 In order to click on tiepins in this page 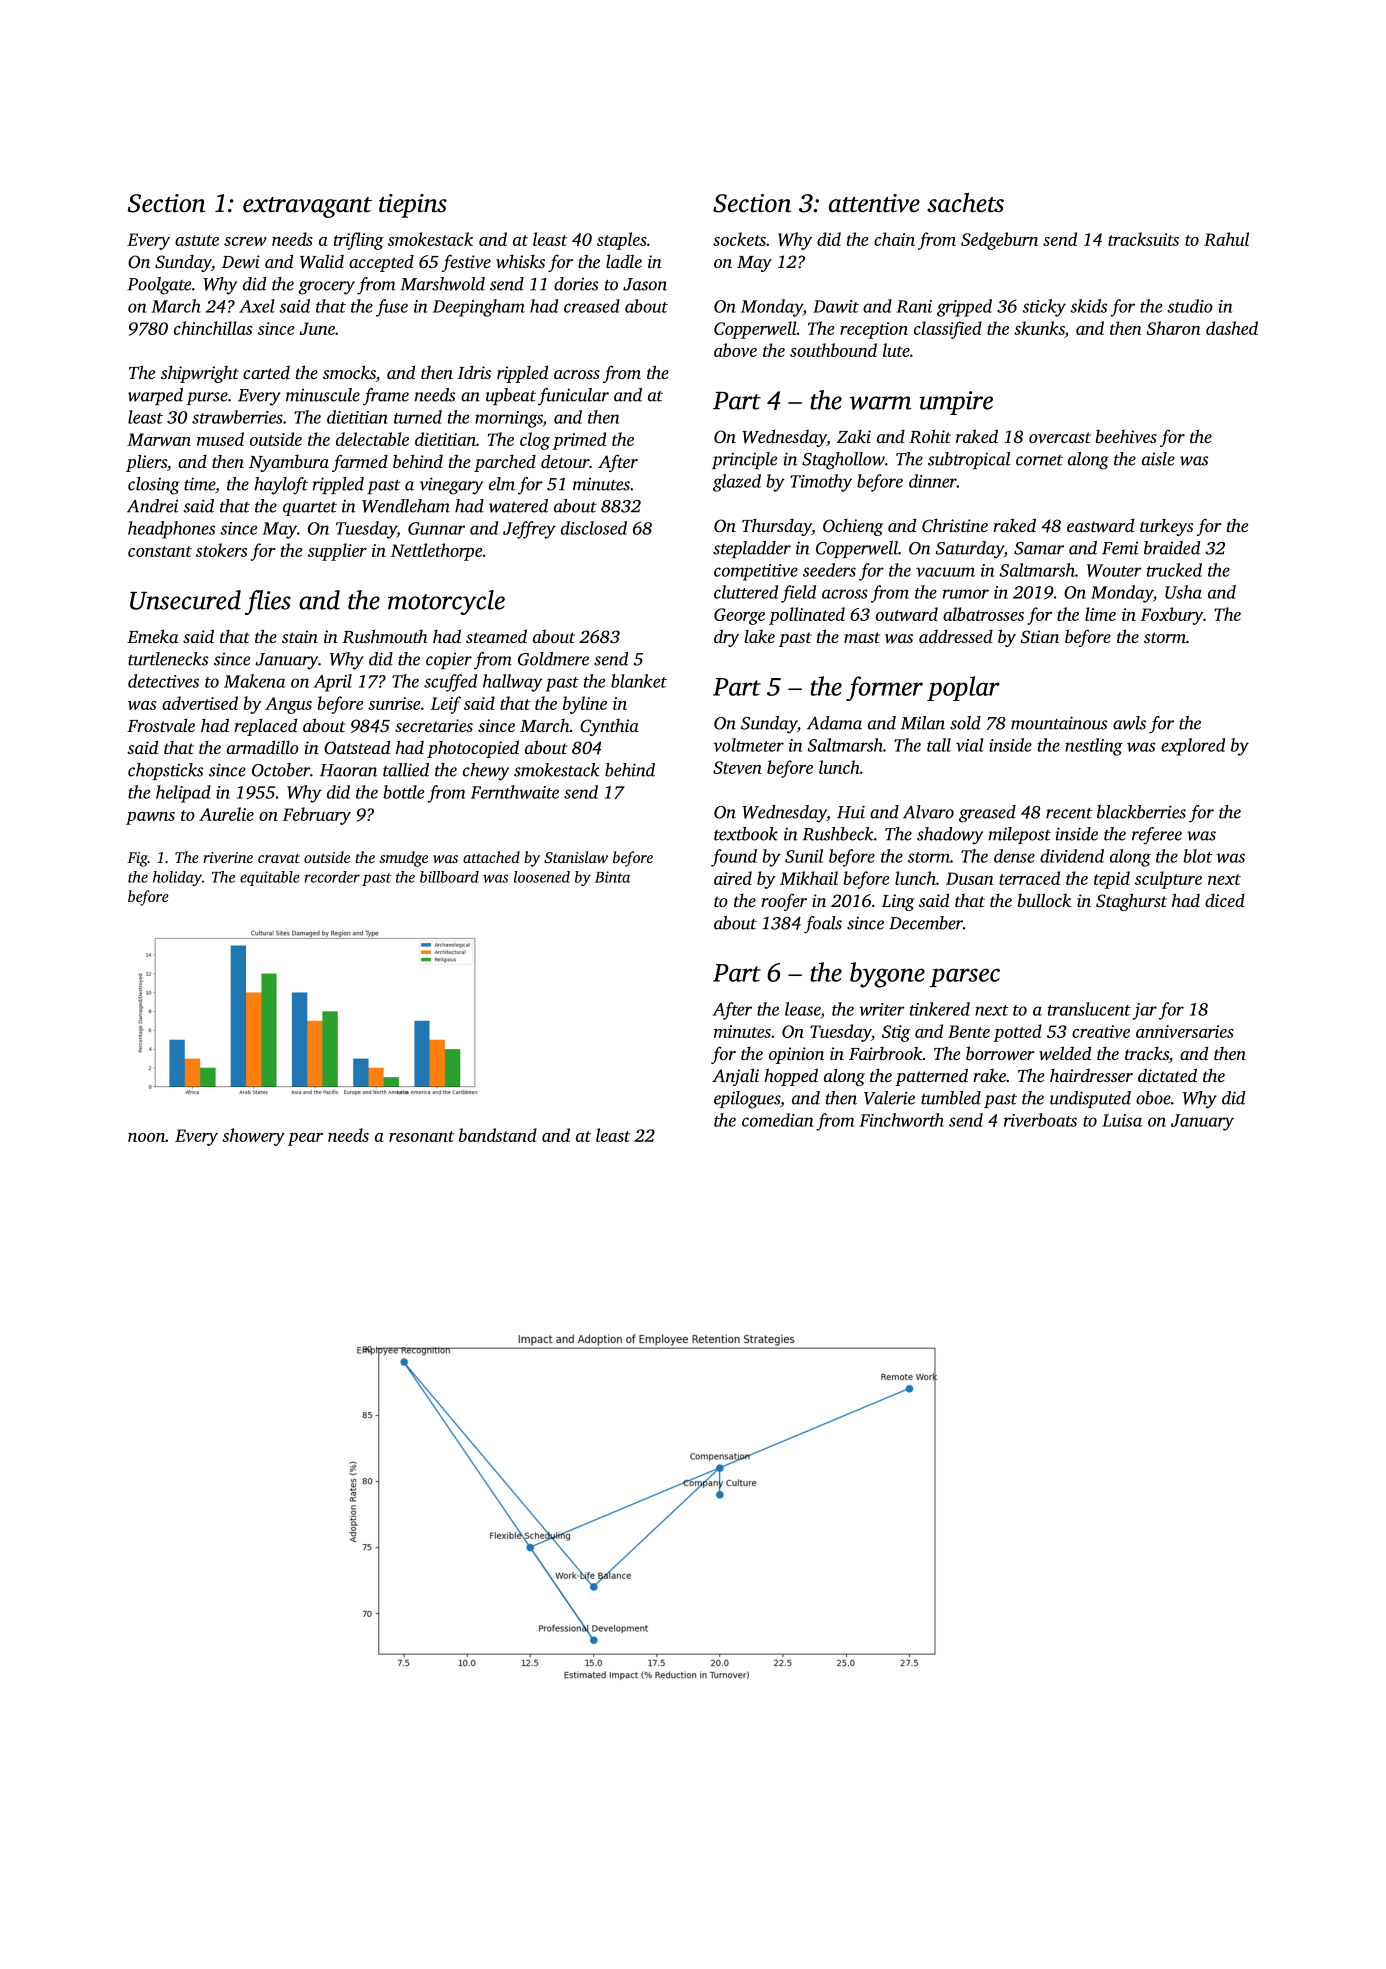, I will do `click(413, 206)`.
